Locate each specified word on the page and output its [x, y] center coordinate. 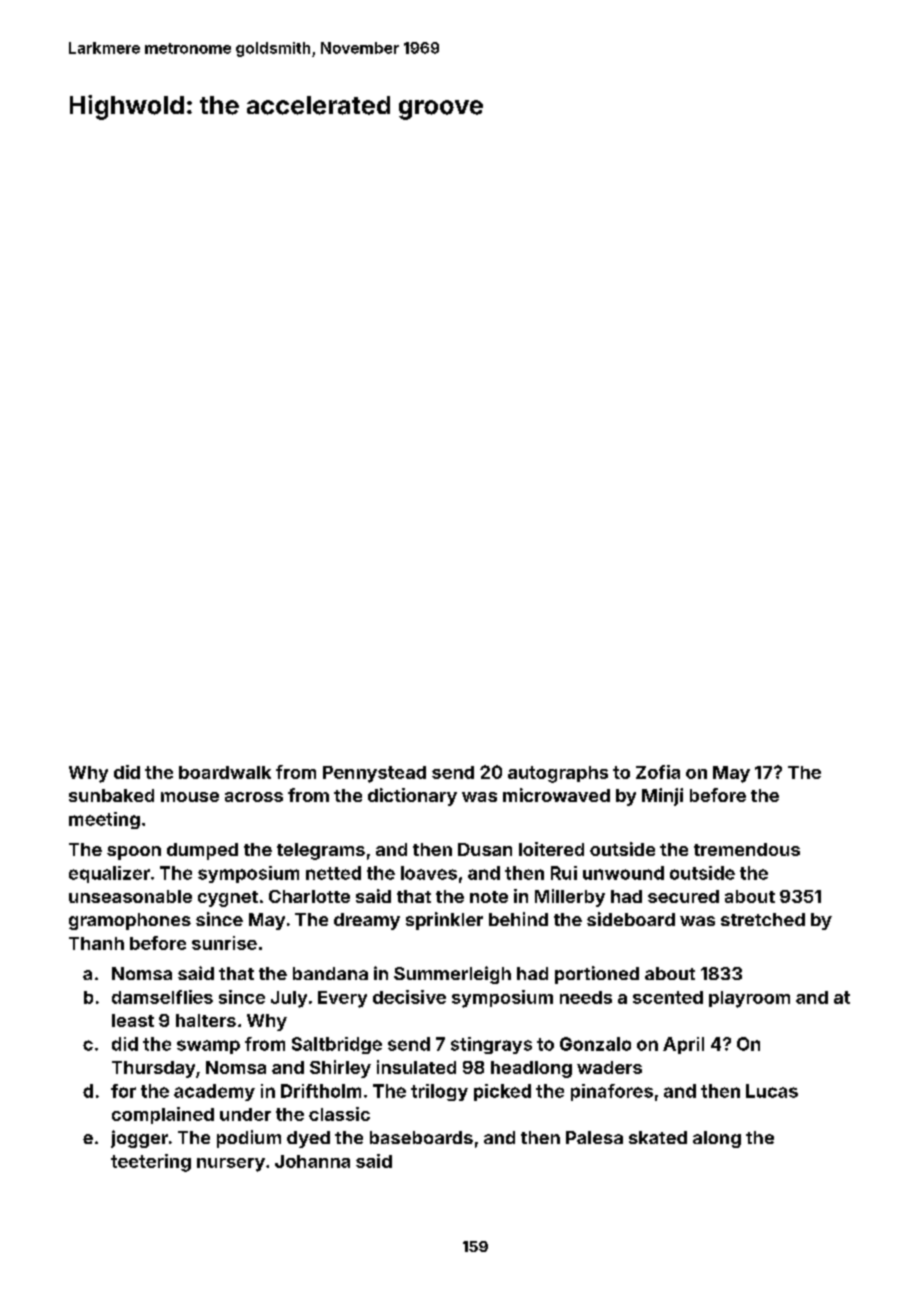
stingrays [491, 1045]
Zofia [658, 772]
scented [668, 997]
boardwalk [225, 772]
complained [163, 1115]
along [717, 1139]
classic [339, 1114]
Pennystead [374, 774]
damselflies [162, 997]
